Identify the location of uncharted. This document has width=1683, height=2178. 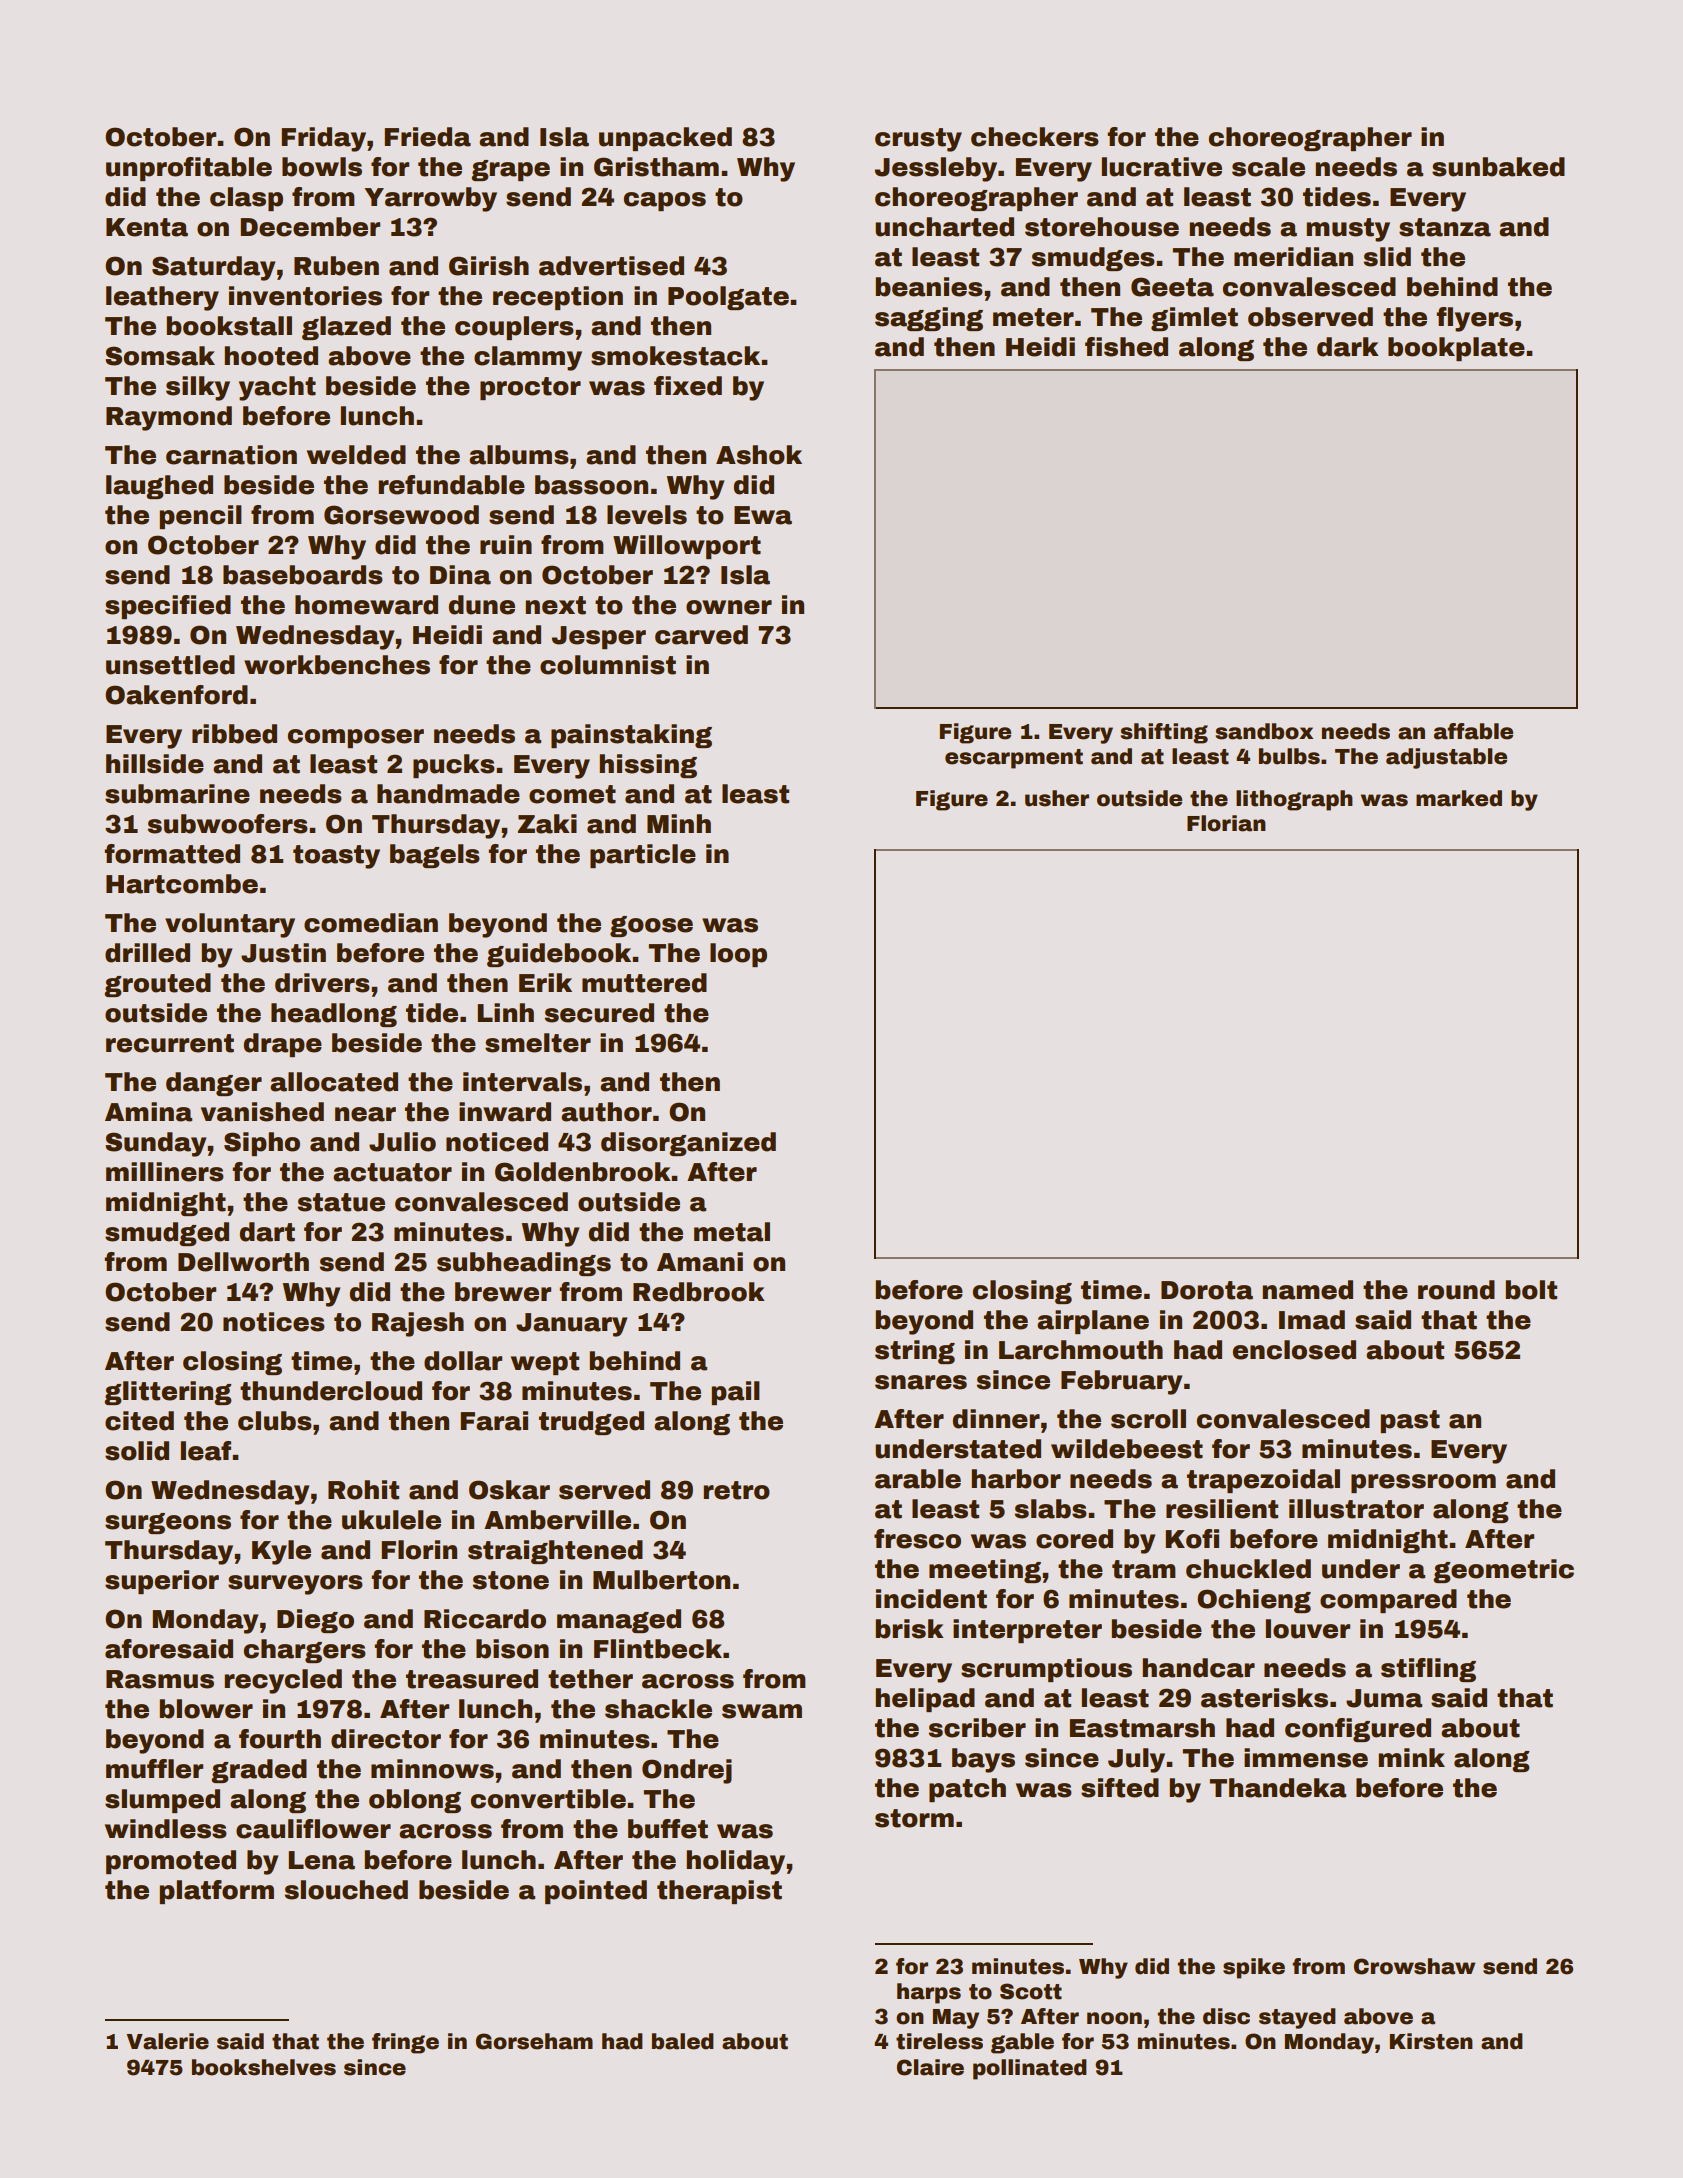
(944, 227).
